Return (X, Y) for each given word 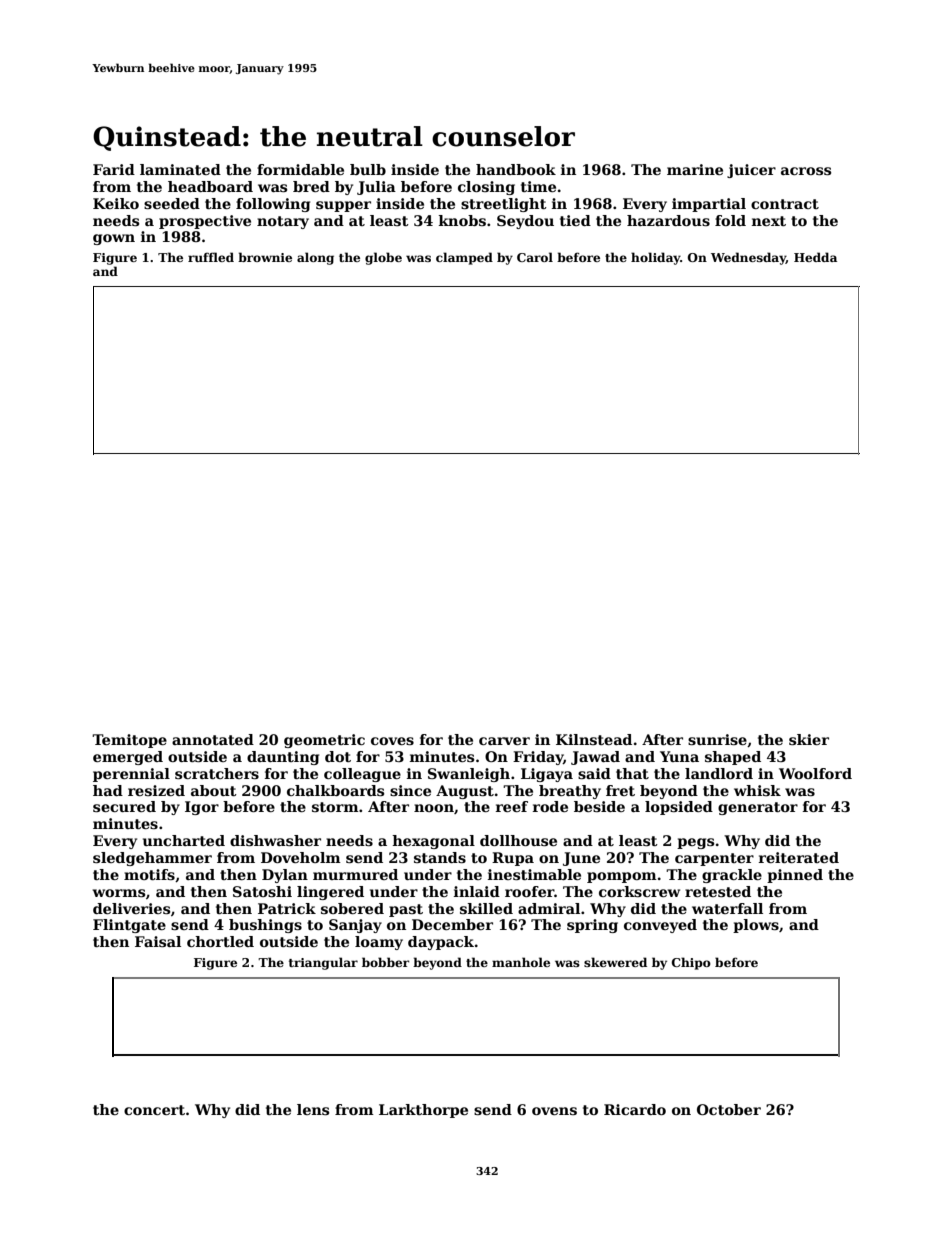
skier (809, 739)
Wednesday (748, 258)
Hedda (815, 257)
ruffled (211, 257)
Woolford (815, 773)
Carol (535, 257)
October (729, 1109)
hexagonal (433, 842)
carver (504, 741)
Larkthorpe (423, 1111)
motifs (149, 874)
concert (154, 1110)
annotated (213, 739)
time (538, 186)
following (273, 205)
